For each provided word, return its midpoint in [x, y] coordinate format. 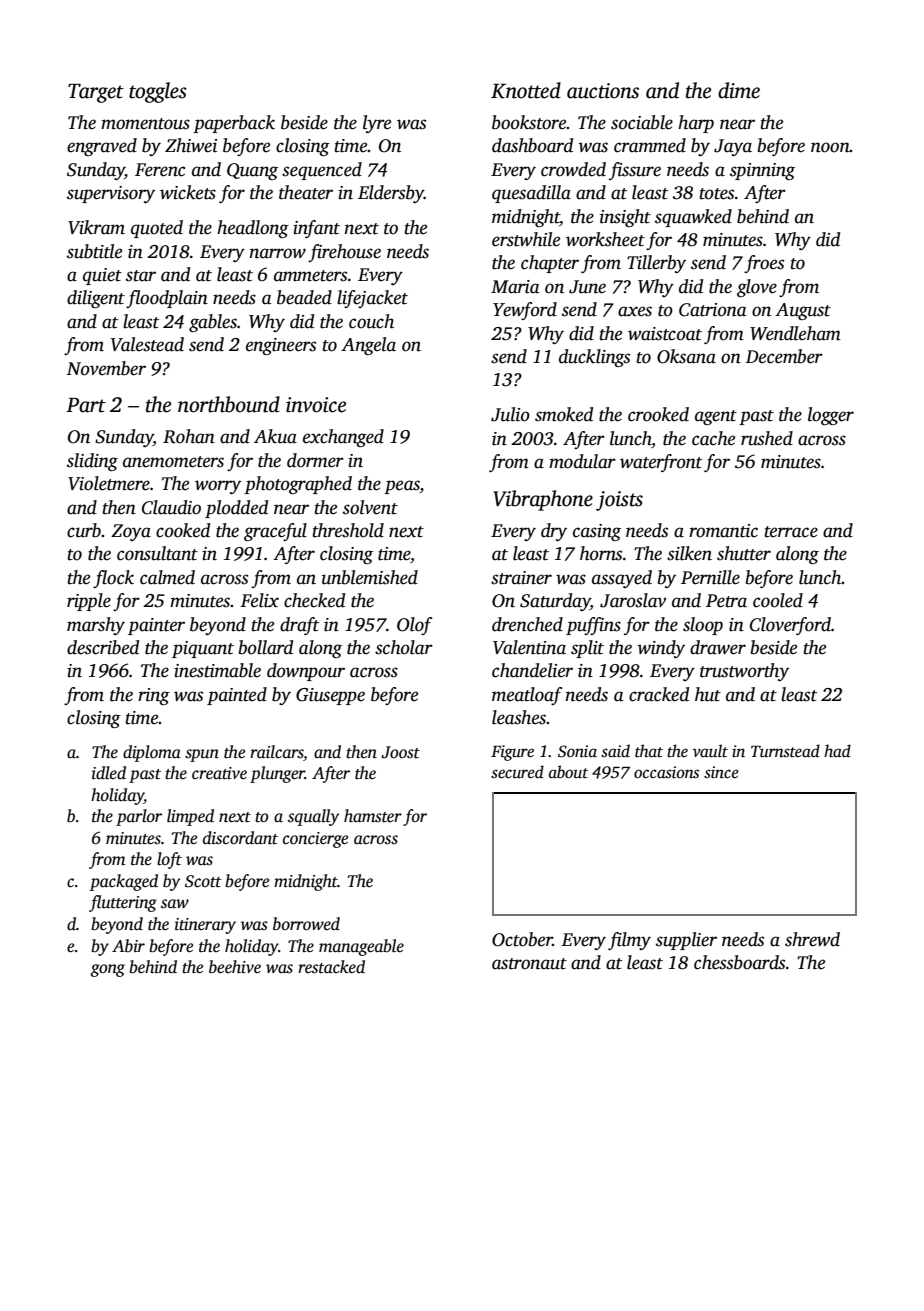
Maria [515, 287]
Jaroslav [633, 600]
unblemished [370, 577]
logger [831, 416]
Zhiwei [191, 145]
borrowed [306, 924]
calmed [167, 577]
